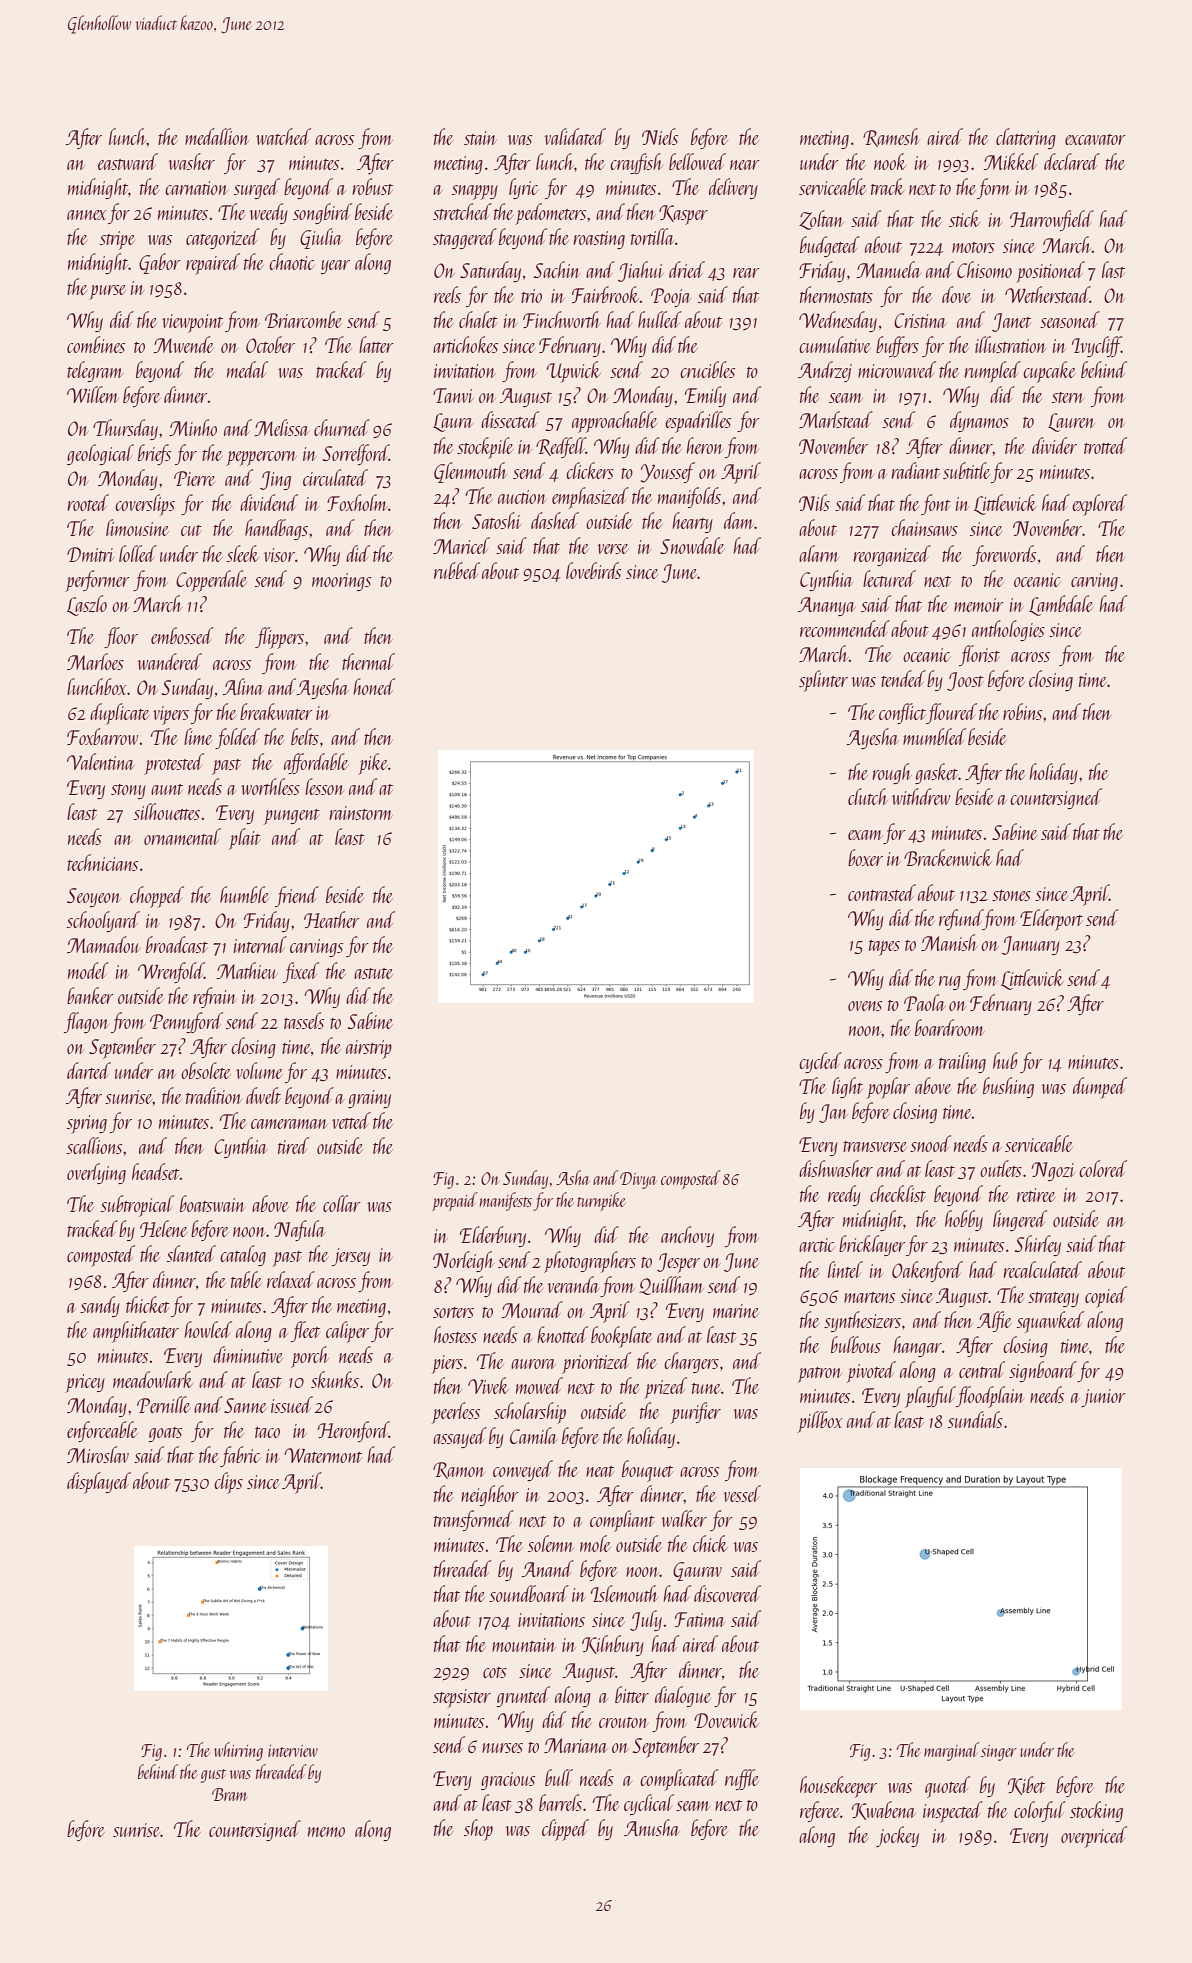 This screenshot has height=1963, width=1192. I want to click on Bram, so click(230, 1794).
